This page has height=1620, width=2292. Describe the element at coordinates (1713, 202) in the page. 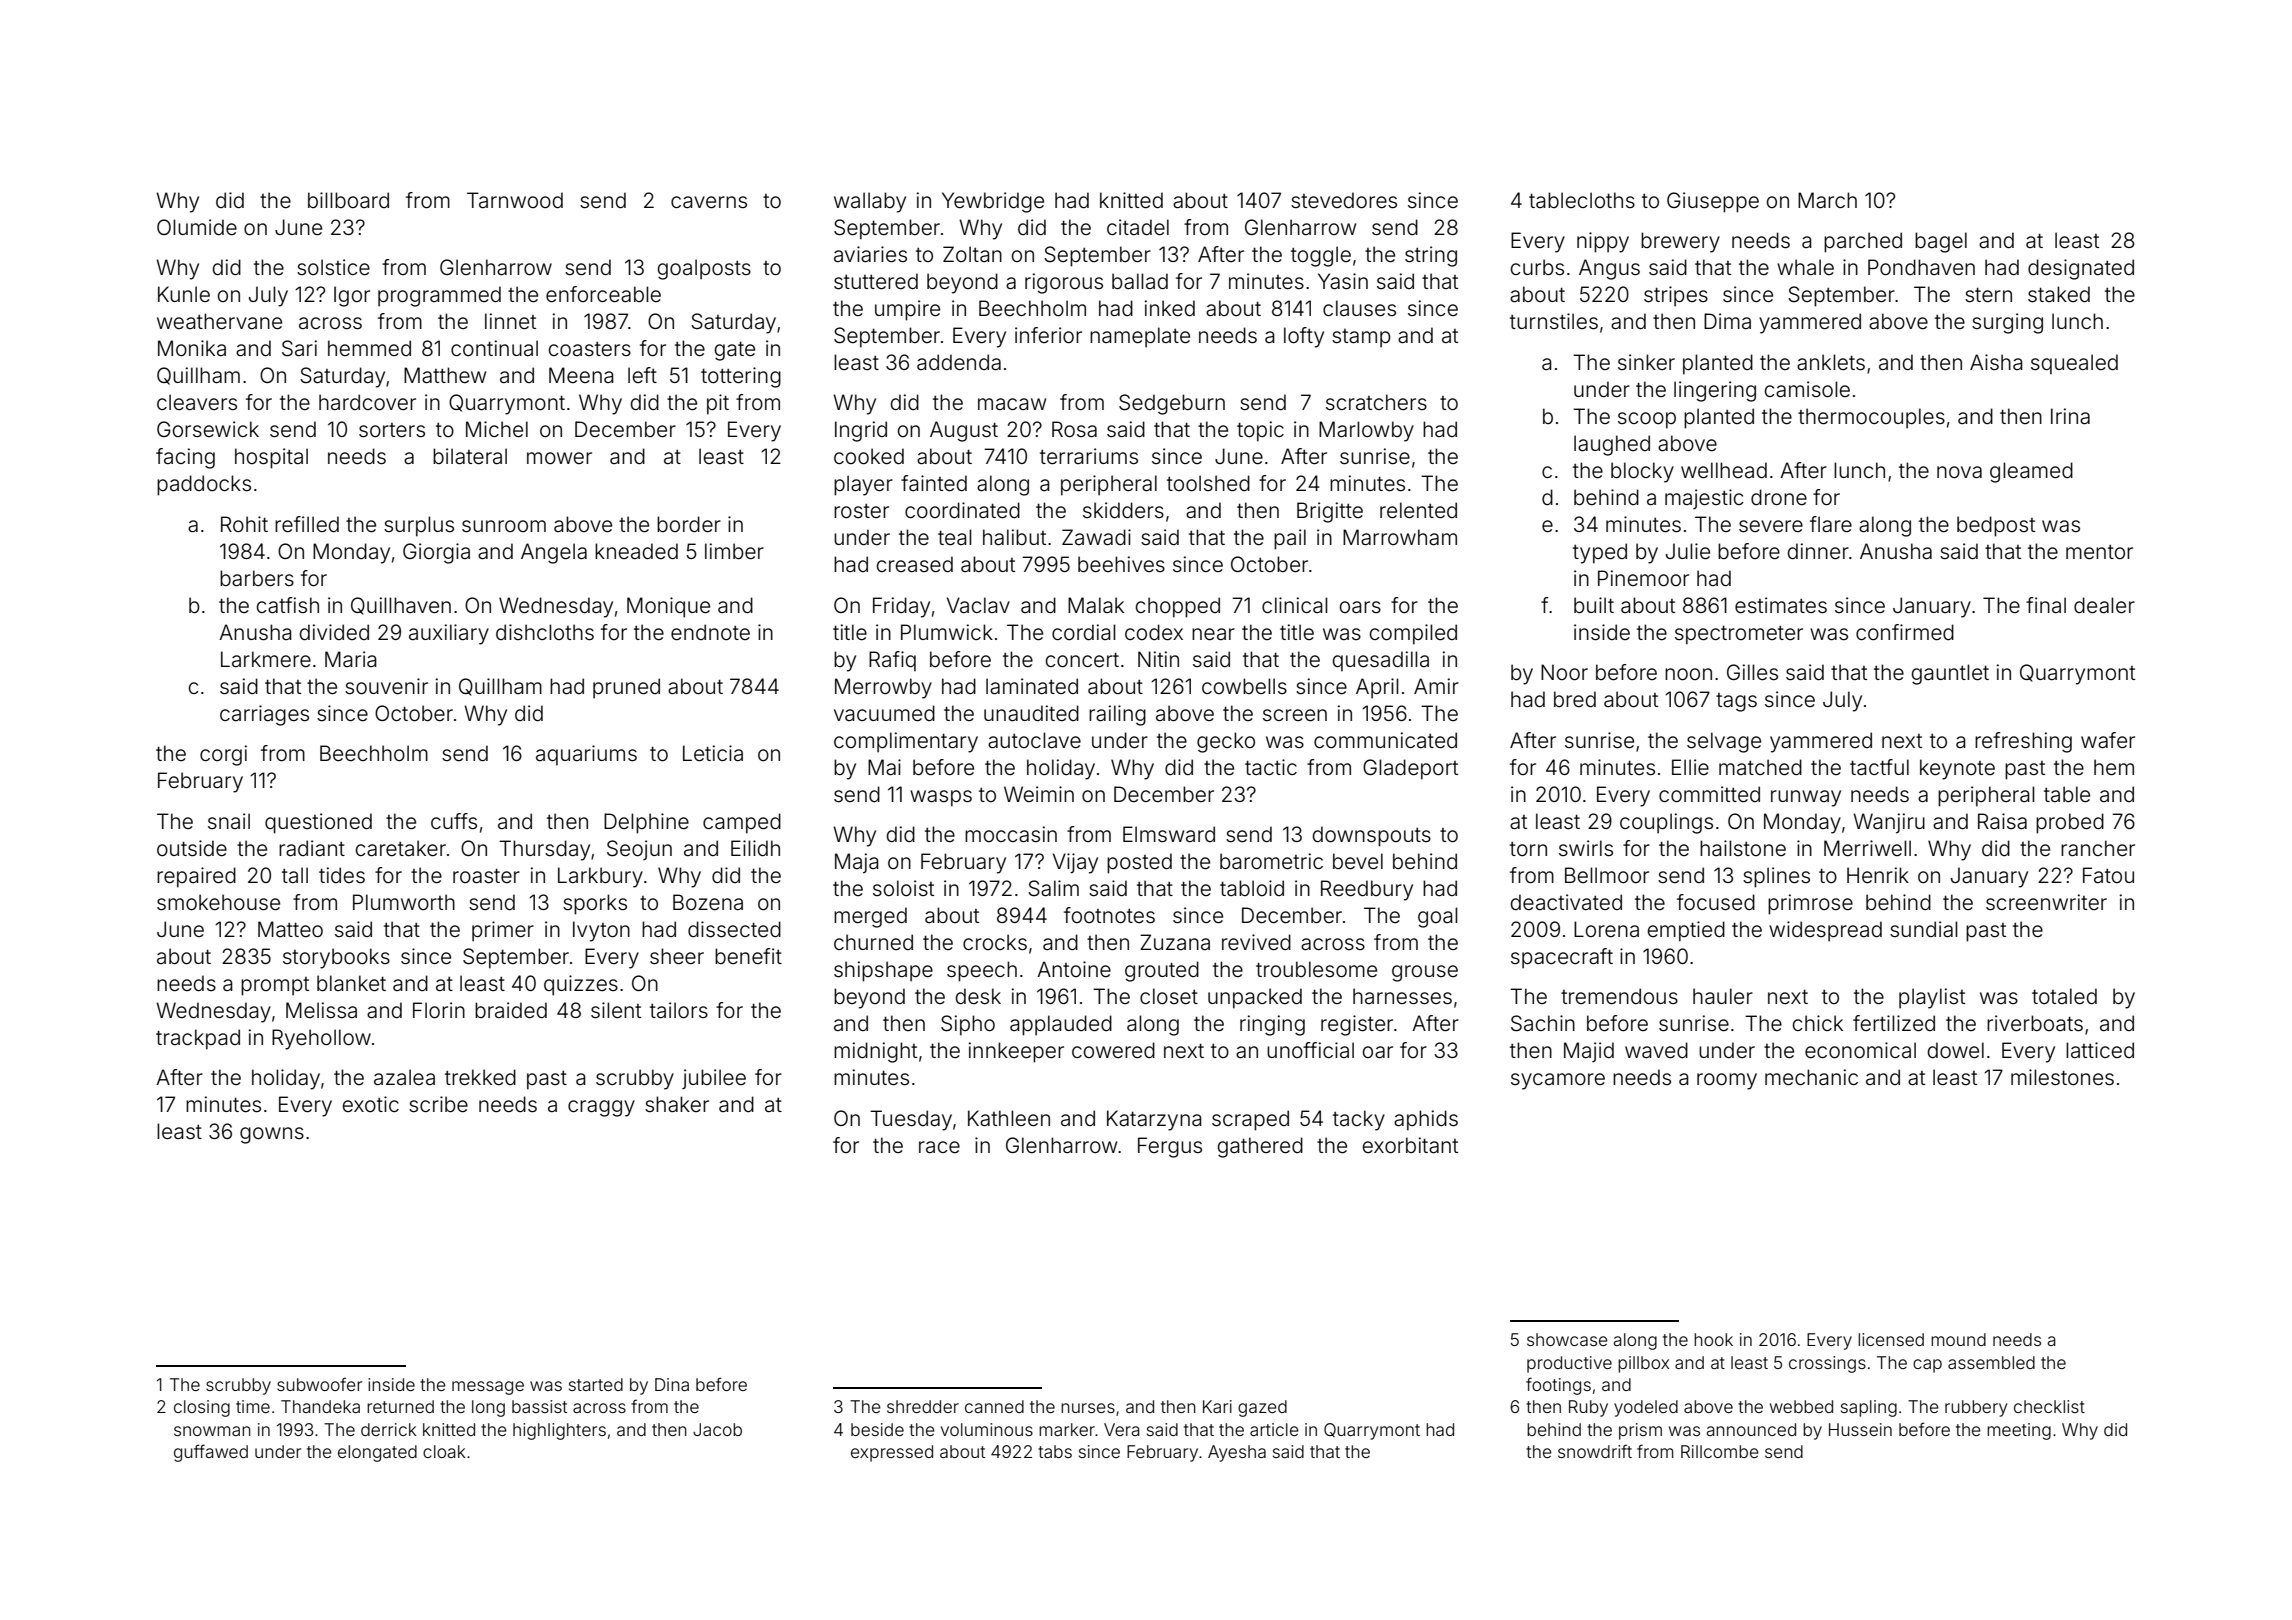

I see `Giuseppe` at that location.
